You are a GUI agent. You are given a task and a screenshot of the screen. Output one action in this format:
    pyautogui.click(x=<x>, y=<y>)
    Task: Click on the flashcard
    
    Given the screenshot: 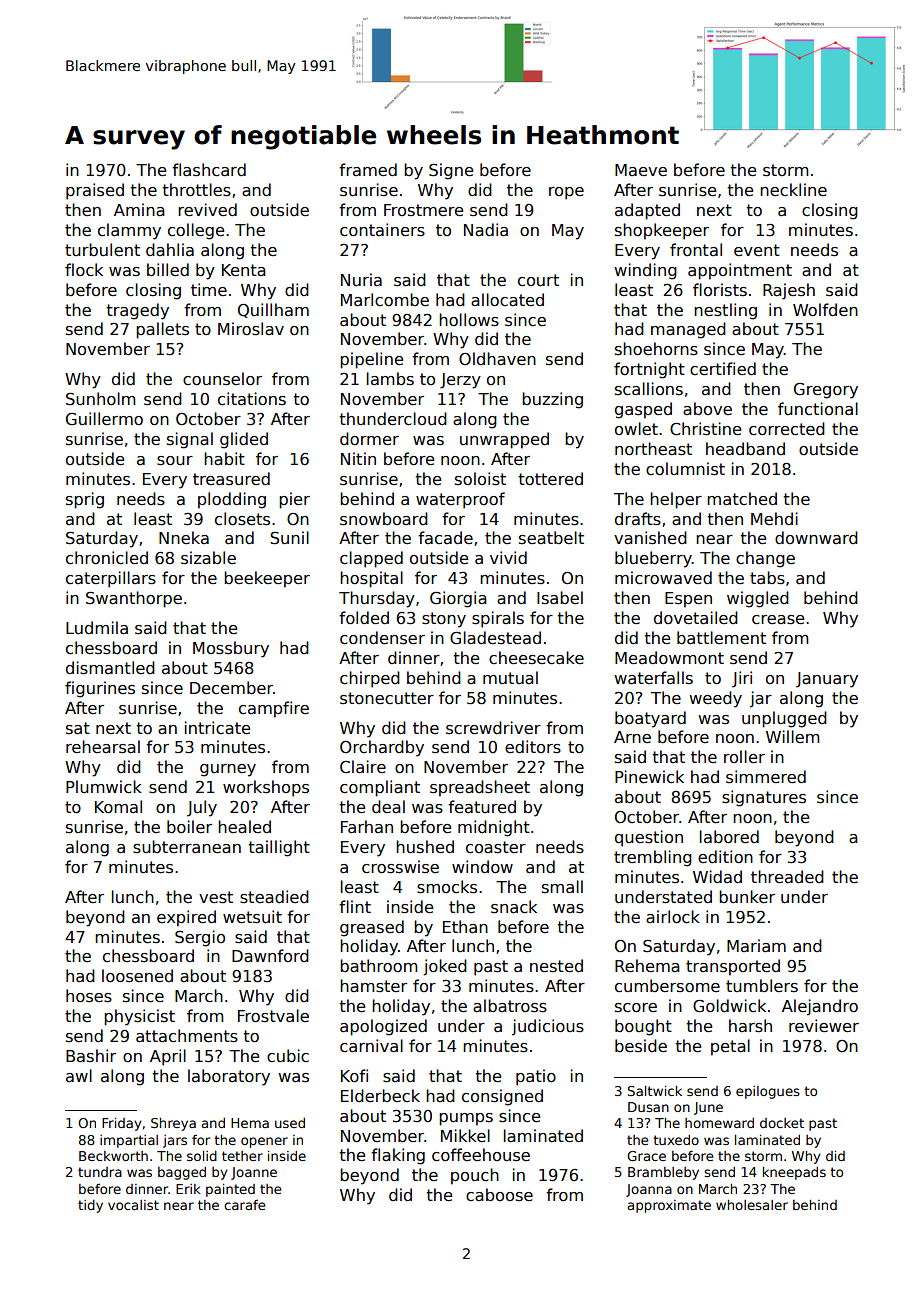 What is the action you would take?
    pyautogui.click(x=209, y=170)
